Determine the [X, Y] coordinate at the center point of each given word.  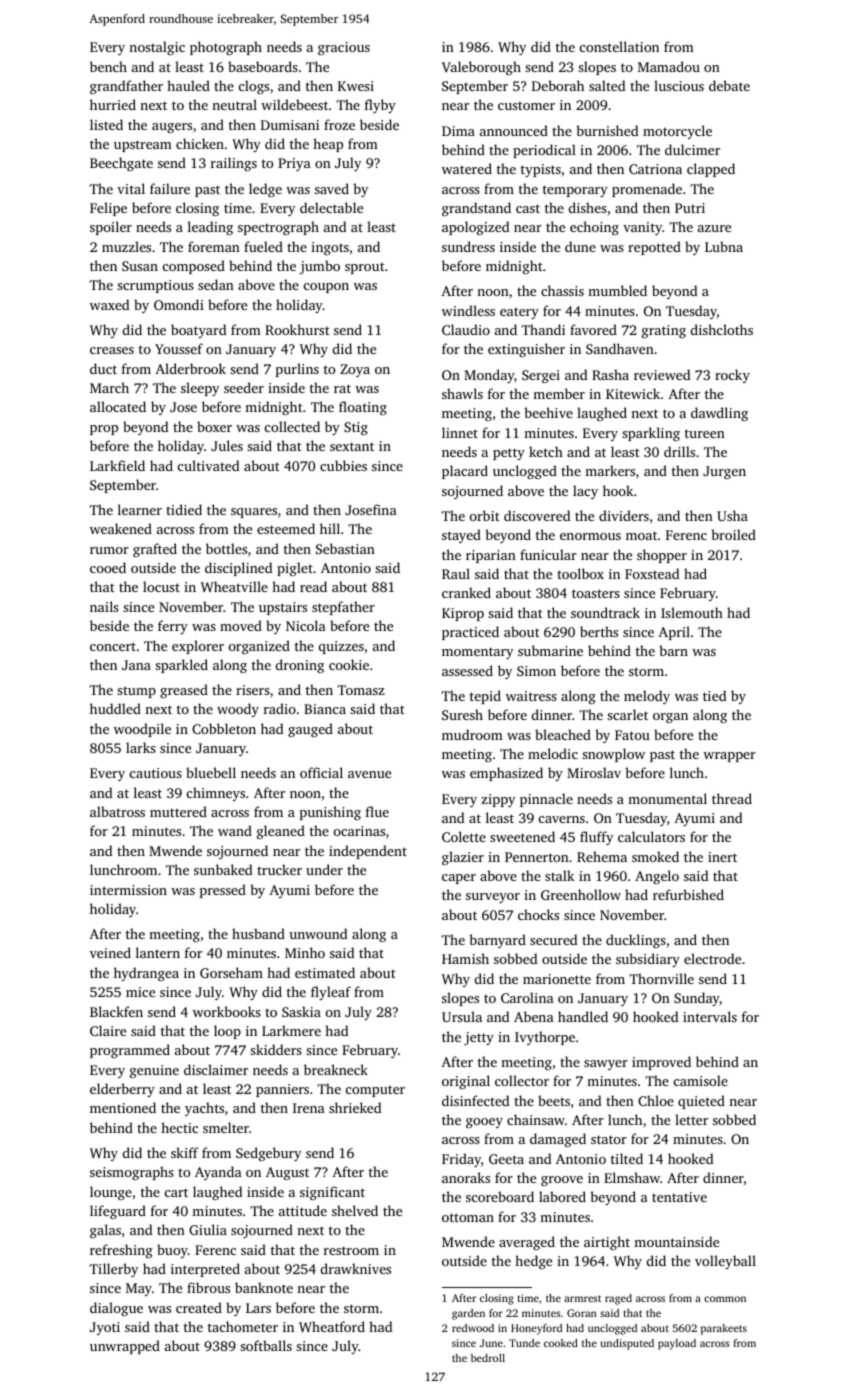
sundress [468, 246]
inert [722, 857]
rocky [732, 376]
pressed [223, 891]
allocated [118, 406]
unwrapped [125, 1347]
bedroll [488, 1358]
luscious [679, 85]
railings [234, 164]
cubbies [343, 465]
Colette [464, 836]
